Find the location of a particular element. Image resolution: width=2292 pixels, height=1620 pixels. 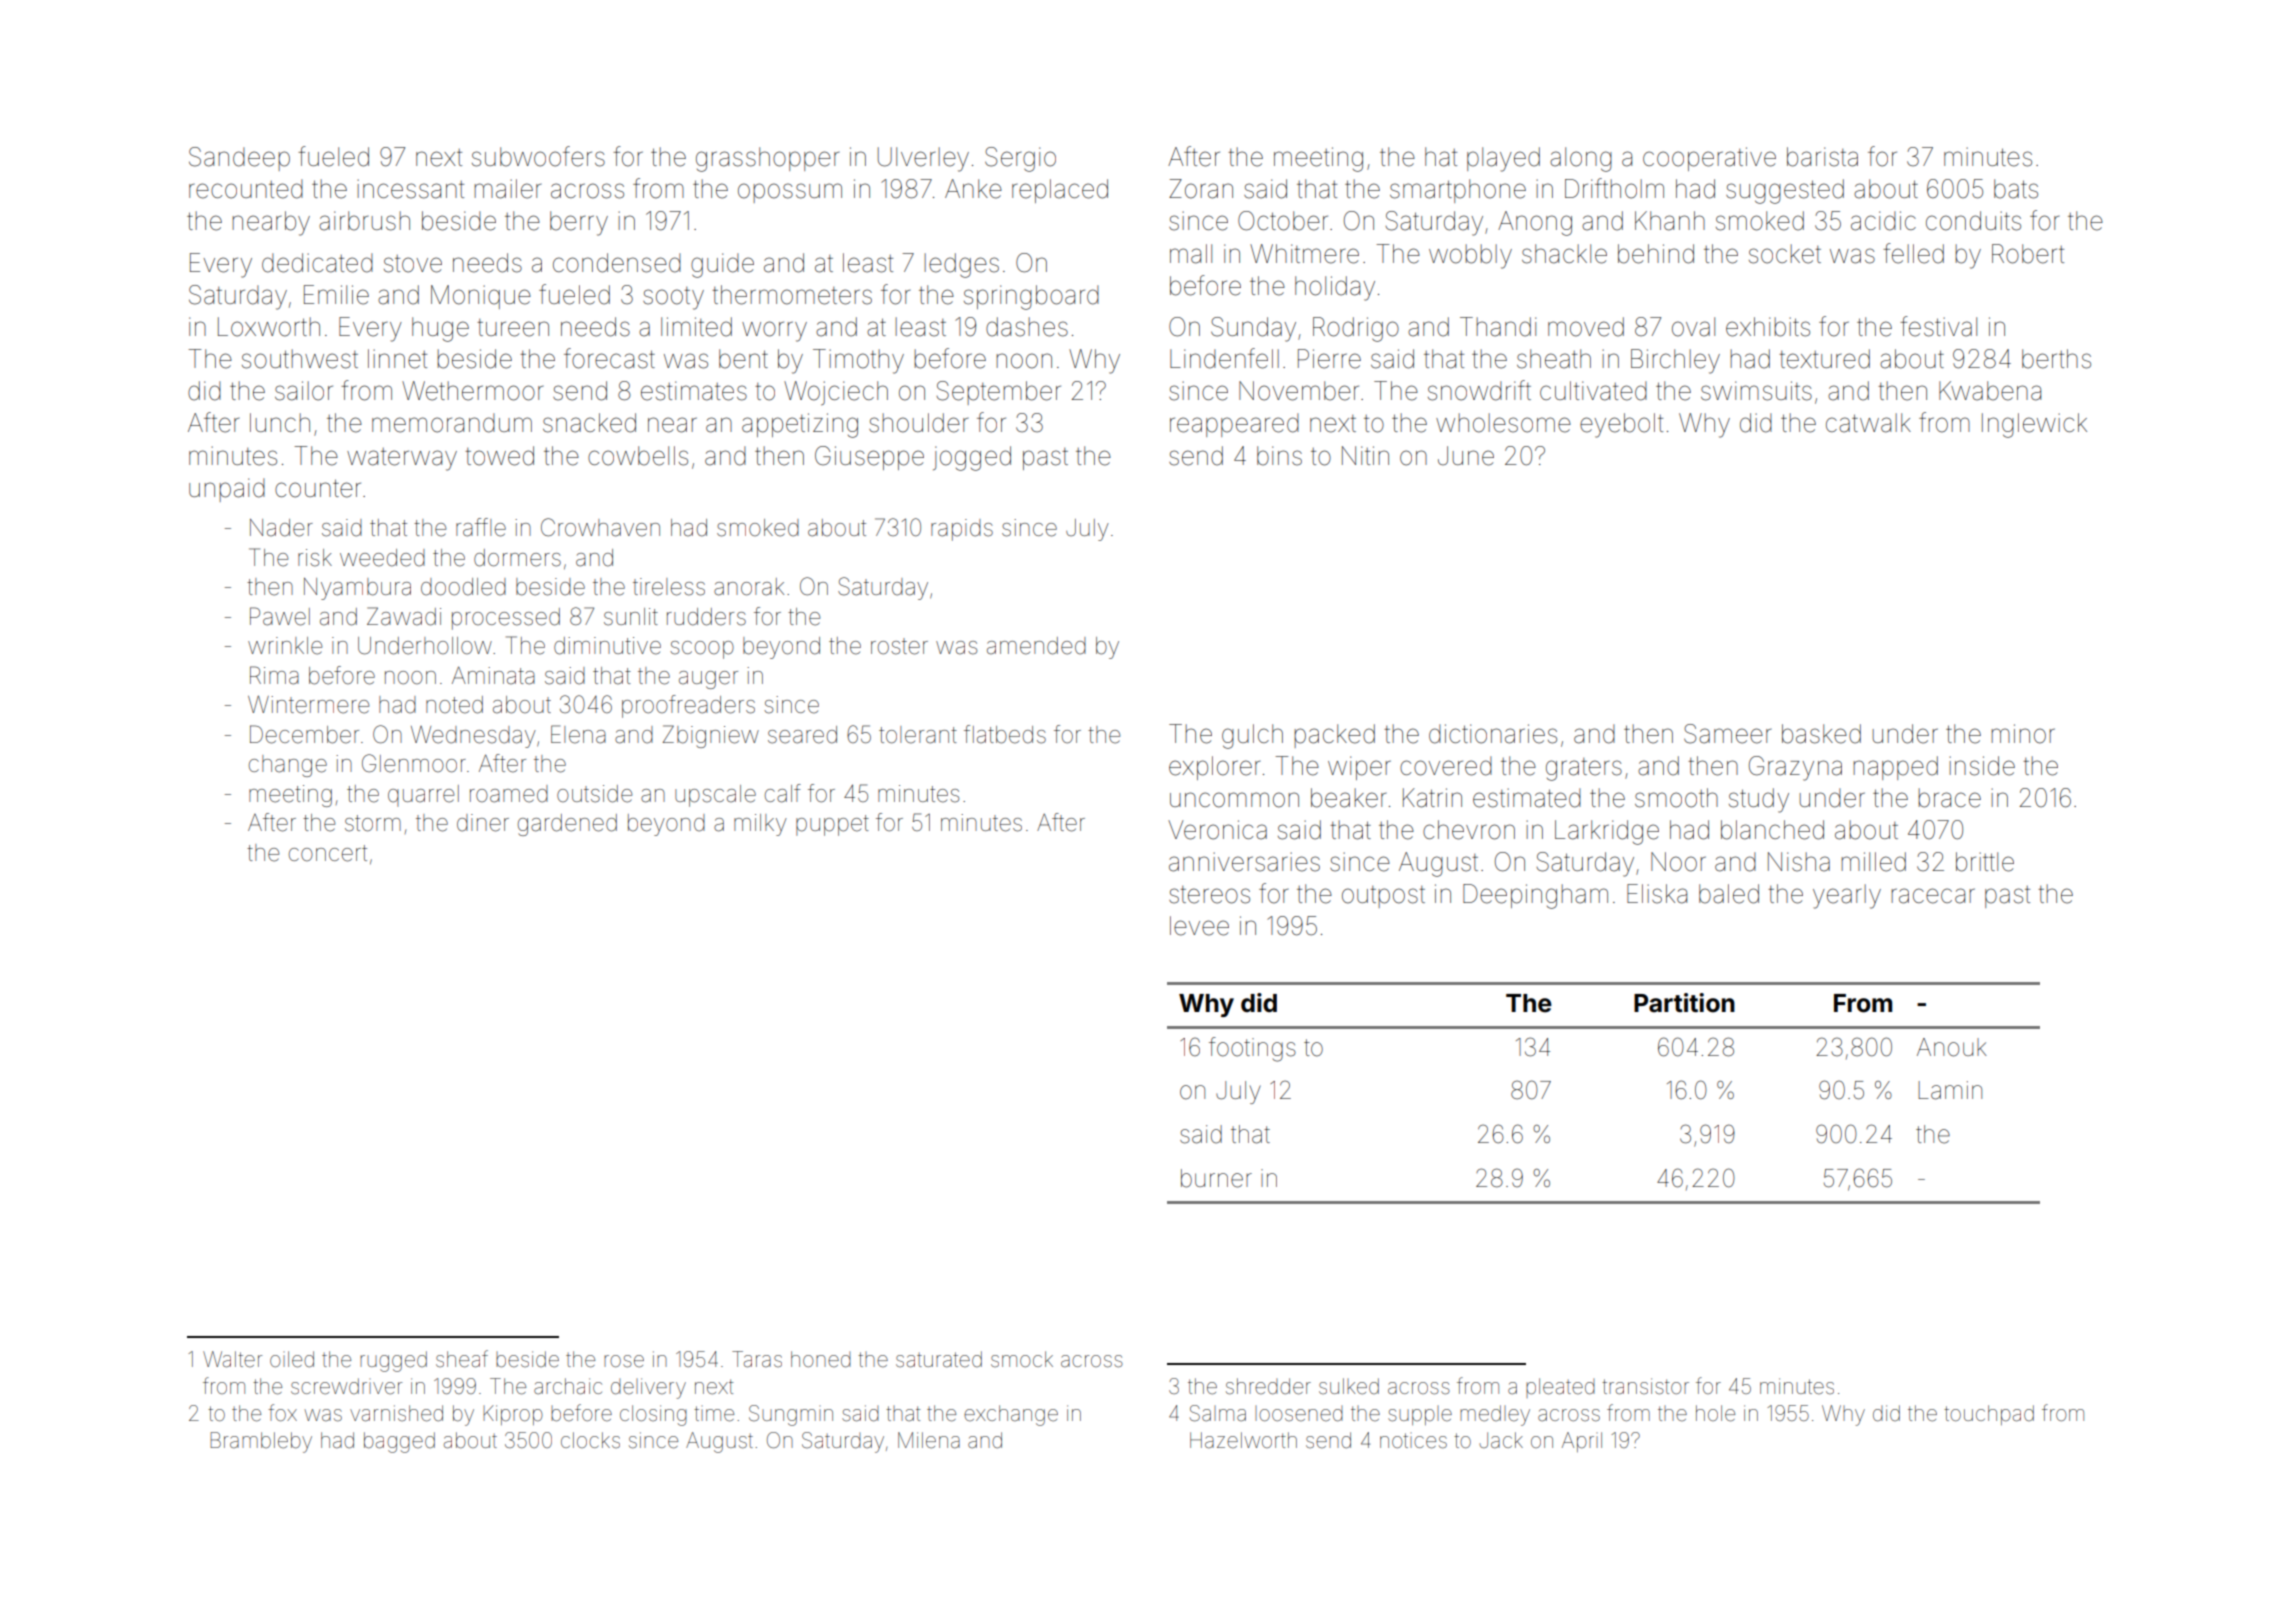

subwoofers is located at coordinates (538, 156).
